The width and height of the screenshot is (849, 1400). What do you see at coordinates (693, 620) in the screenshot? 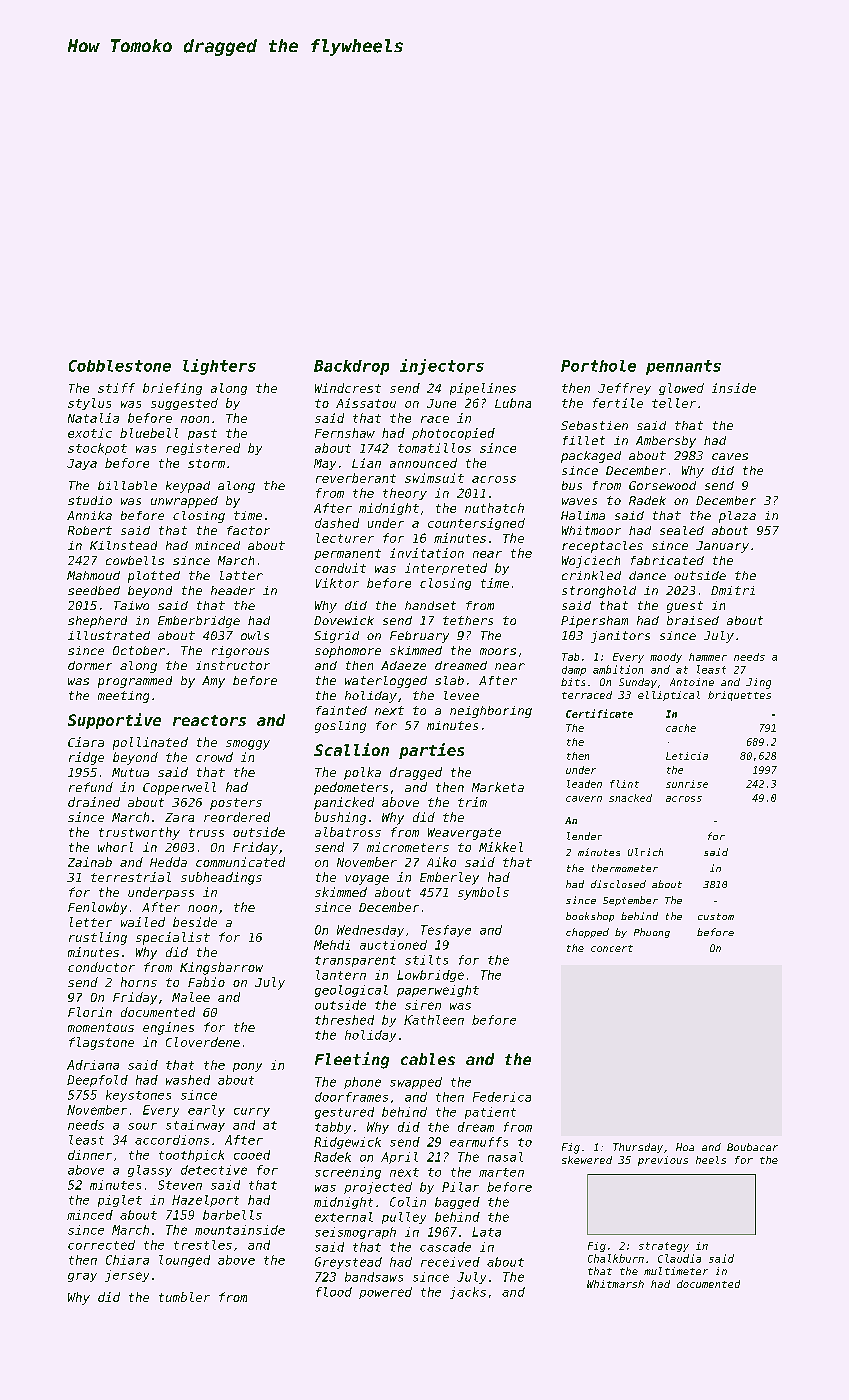
I see `braised` at bounding box center [693, 620].
